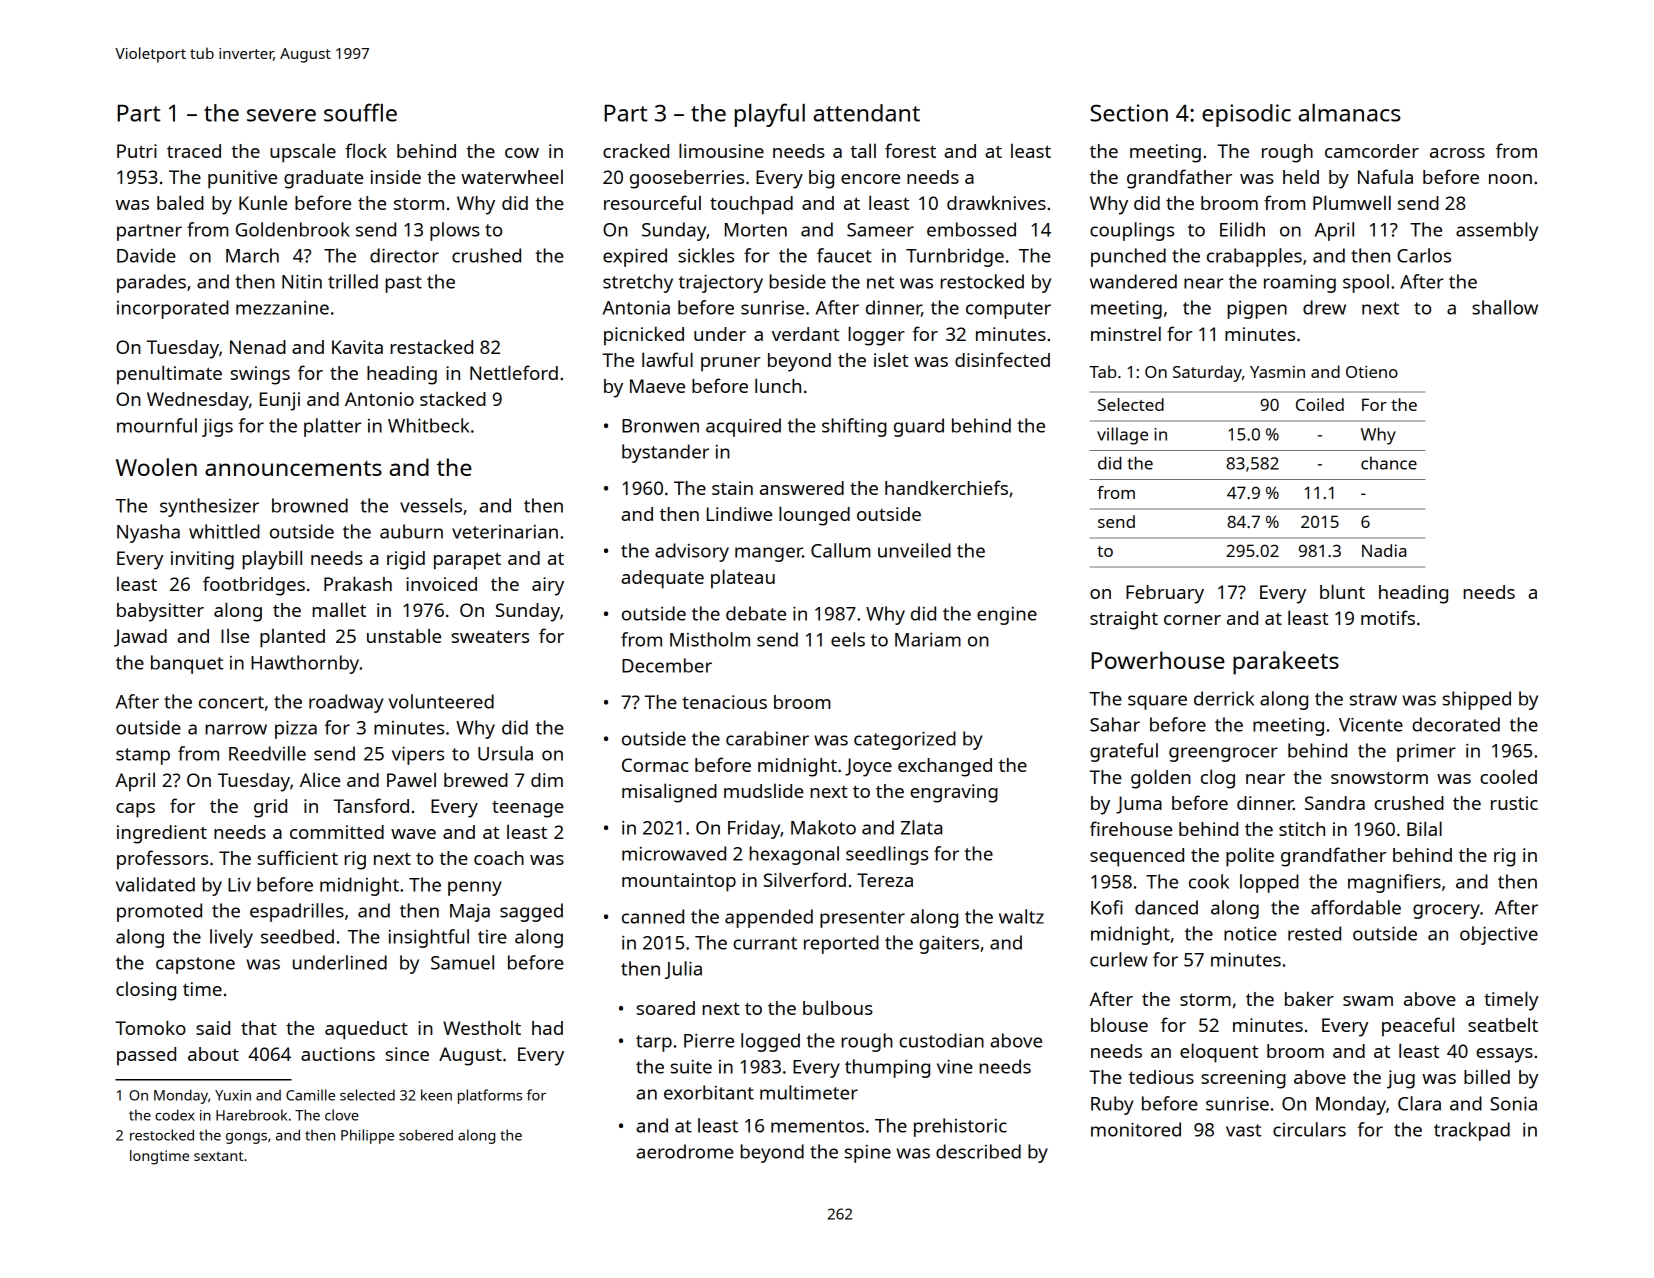  What do you see at coordinates (337, 832) in the page?
I see `committed` at bounding box center [337, 832].
